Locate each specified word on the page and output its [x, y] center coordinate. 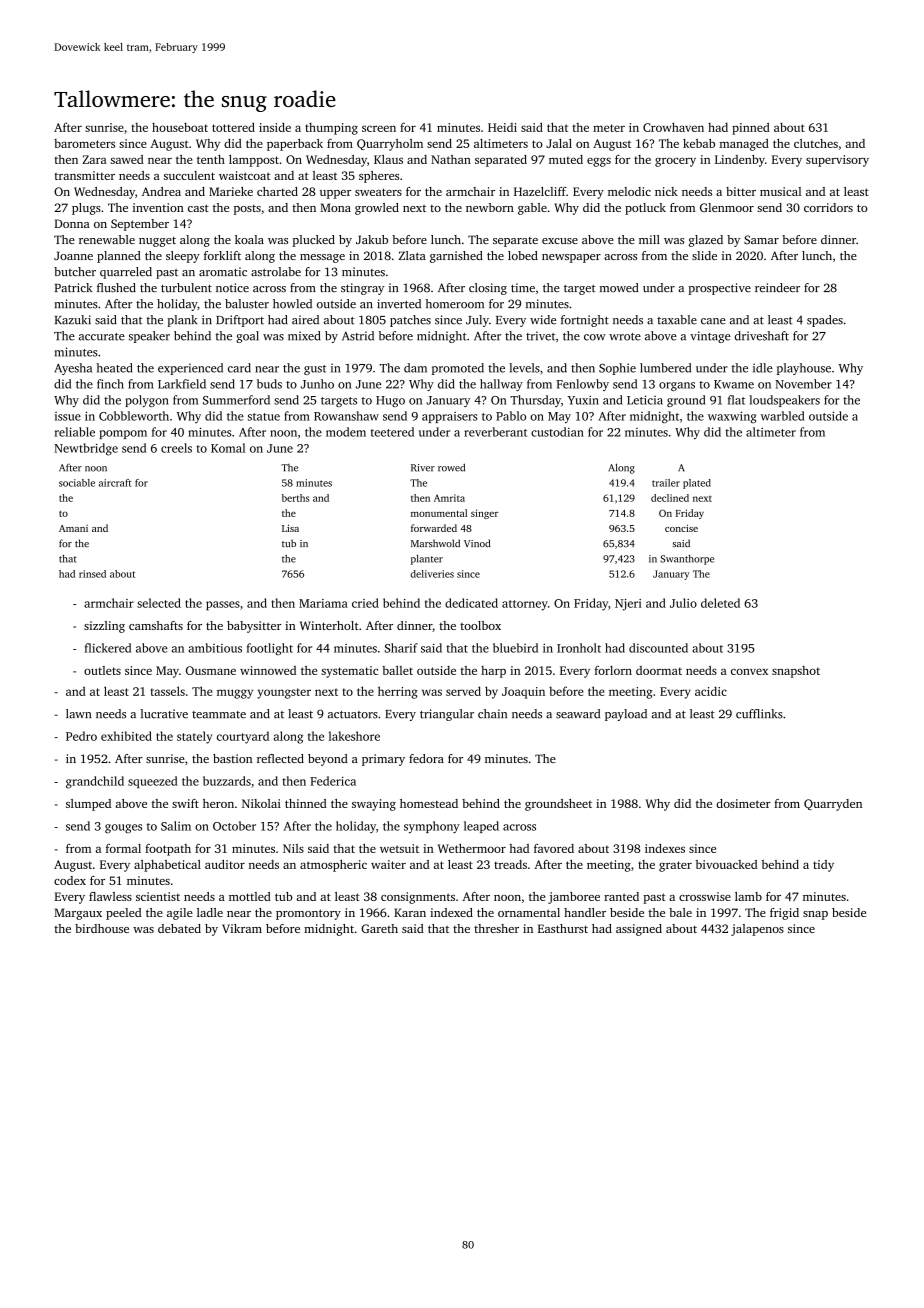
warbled [783, 416]
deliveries [432, 574]
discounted [658, 648]
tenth [211, 159]
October [234, 826]
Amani [73, 528]
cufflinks [759, 714]
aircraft [115, 483]
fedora [426, 758]
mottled [250, 896]
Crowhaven [673, 127]
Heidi [502, 127]
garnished [456, 257]
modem [346, 432]
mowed [619, 287]
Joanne [73, 255]
